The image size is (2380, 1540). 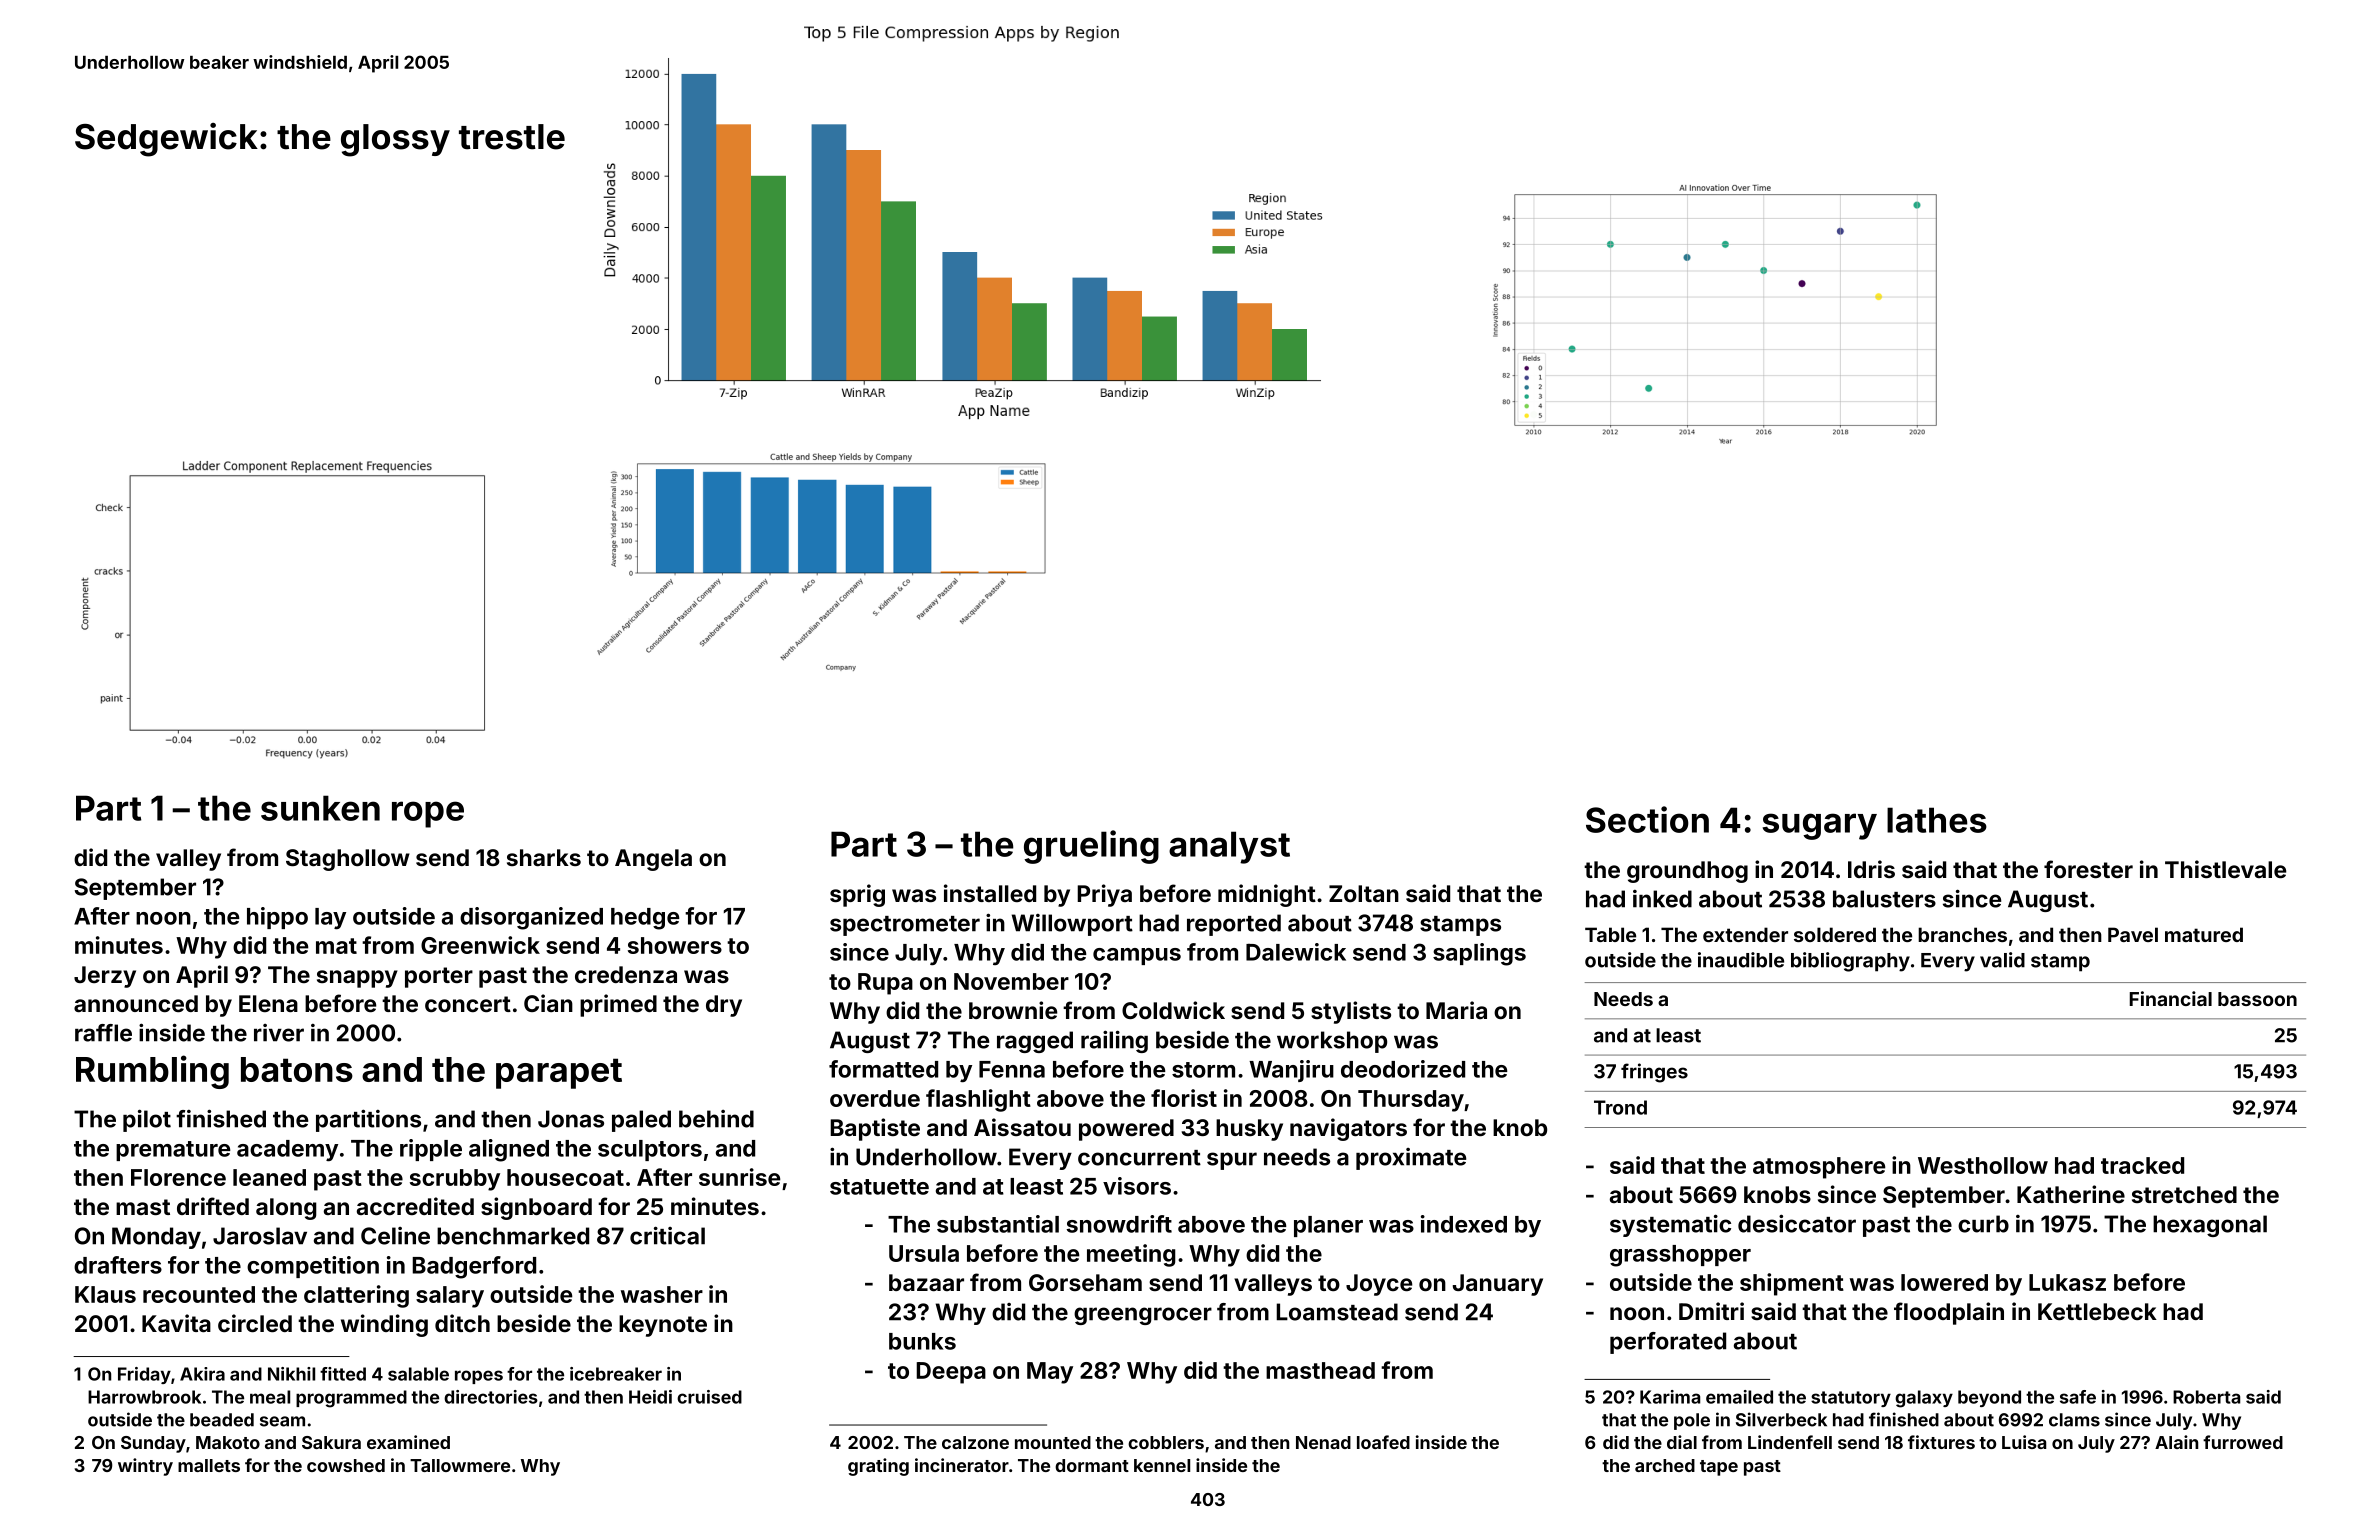 I want to click on Tallowmere, so click(x=460, y=1465).
